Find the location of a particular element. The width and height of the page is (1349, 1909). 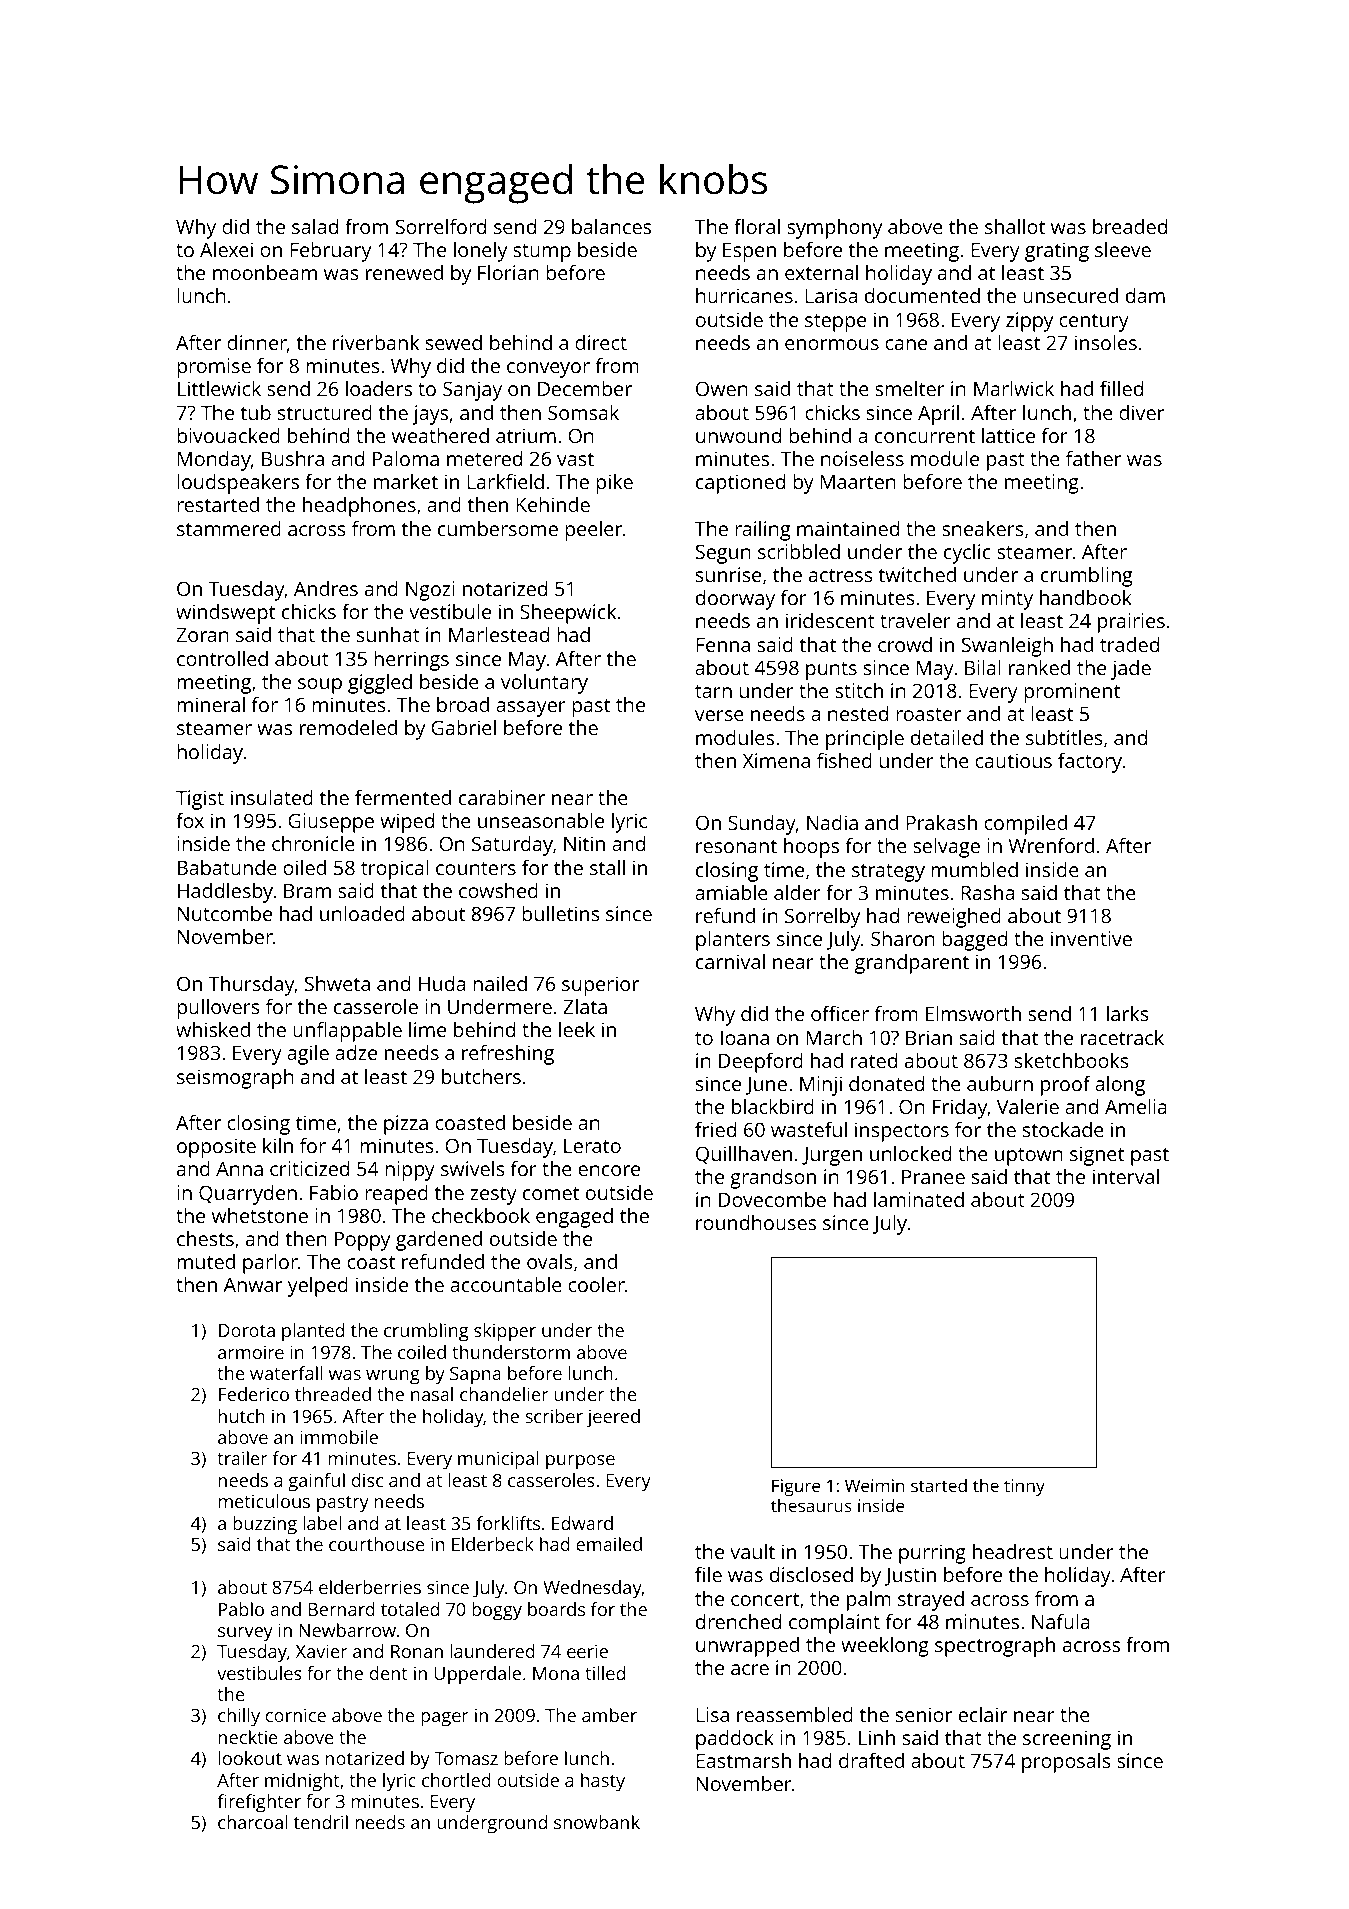

officer is located at coordinates (840, 1013).
